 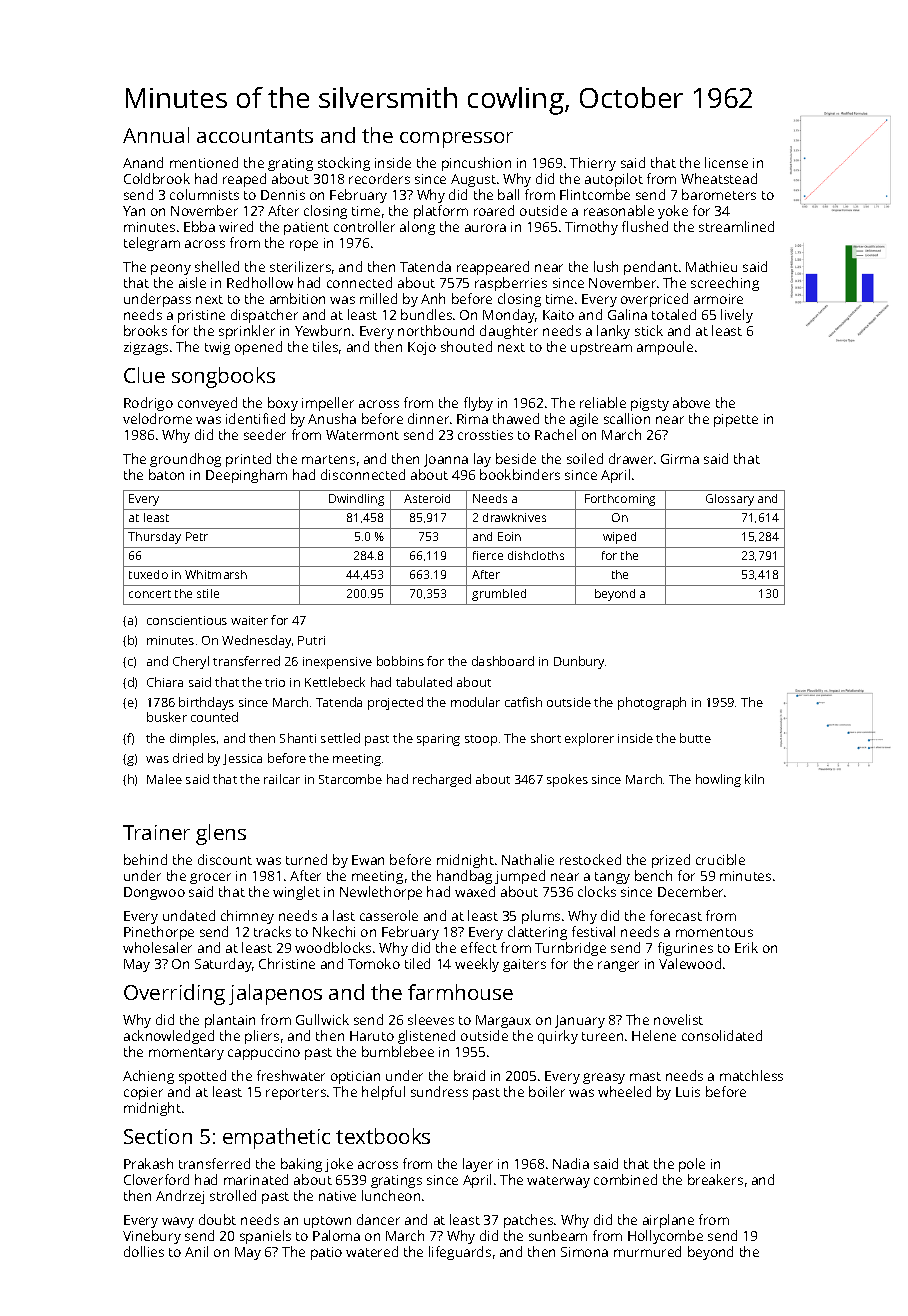 I want to click on momentary, so click(x=186, y=1054).
